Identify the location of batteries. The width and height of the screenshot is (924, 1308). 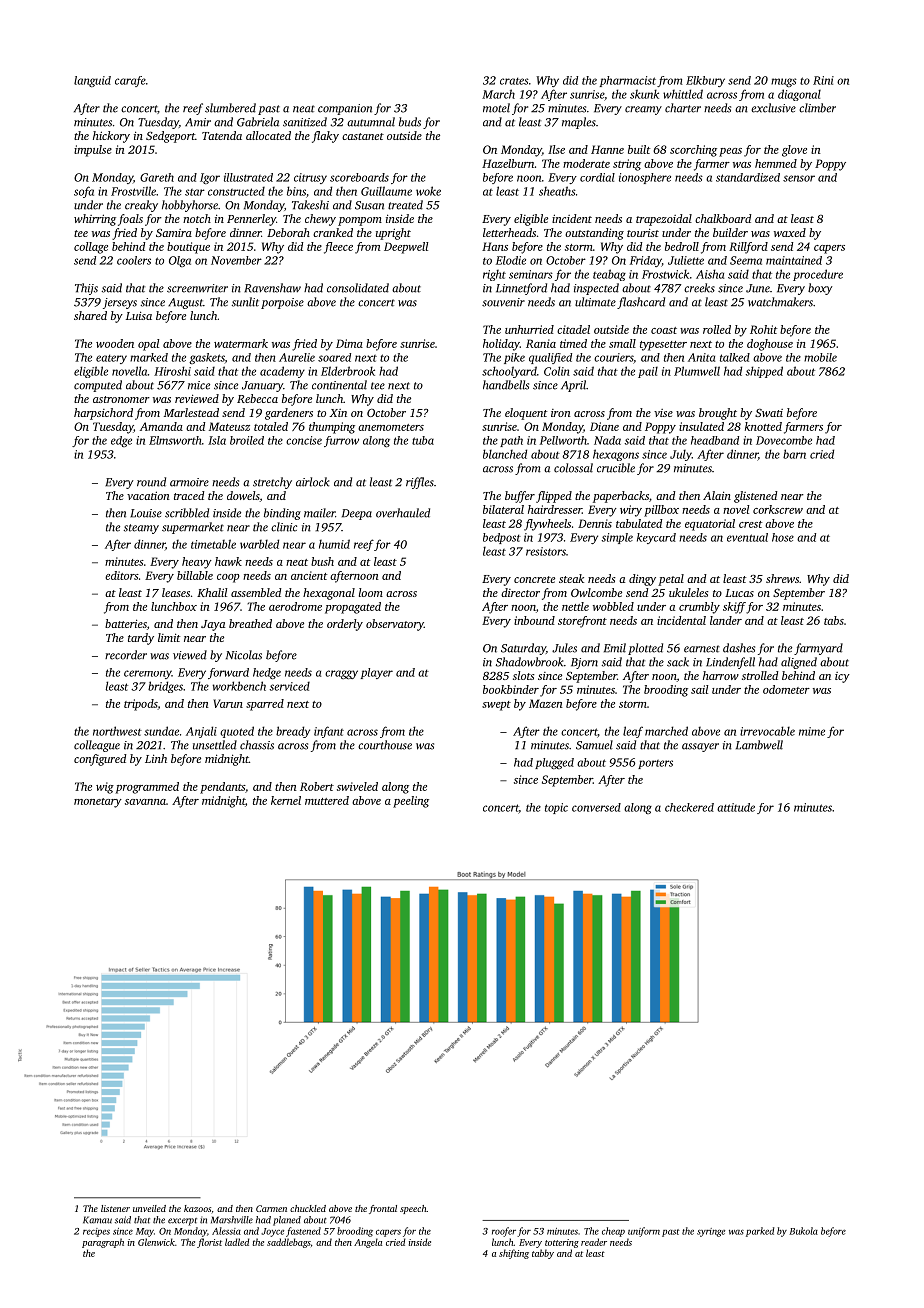
(126, 623).
